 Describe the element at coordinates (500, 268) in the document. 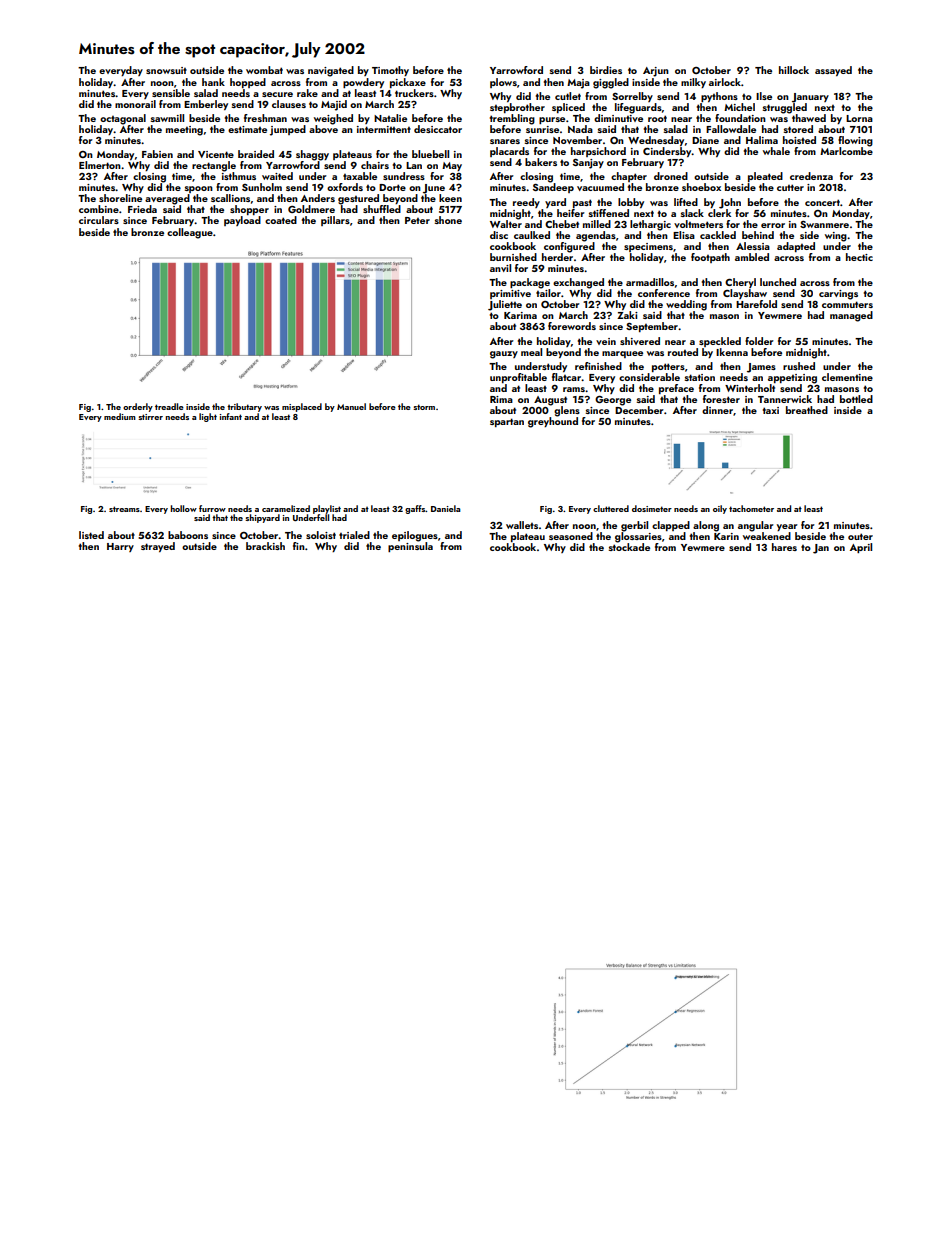

I see `anvil` at that location.
